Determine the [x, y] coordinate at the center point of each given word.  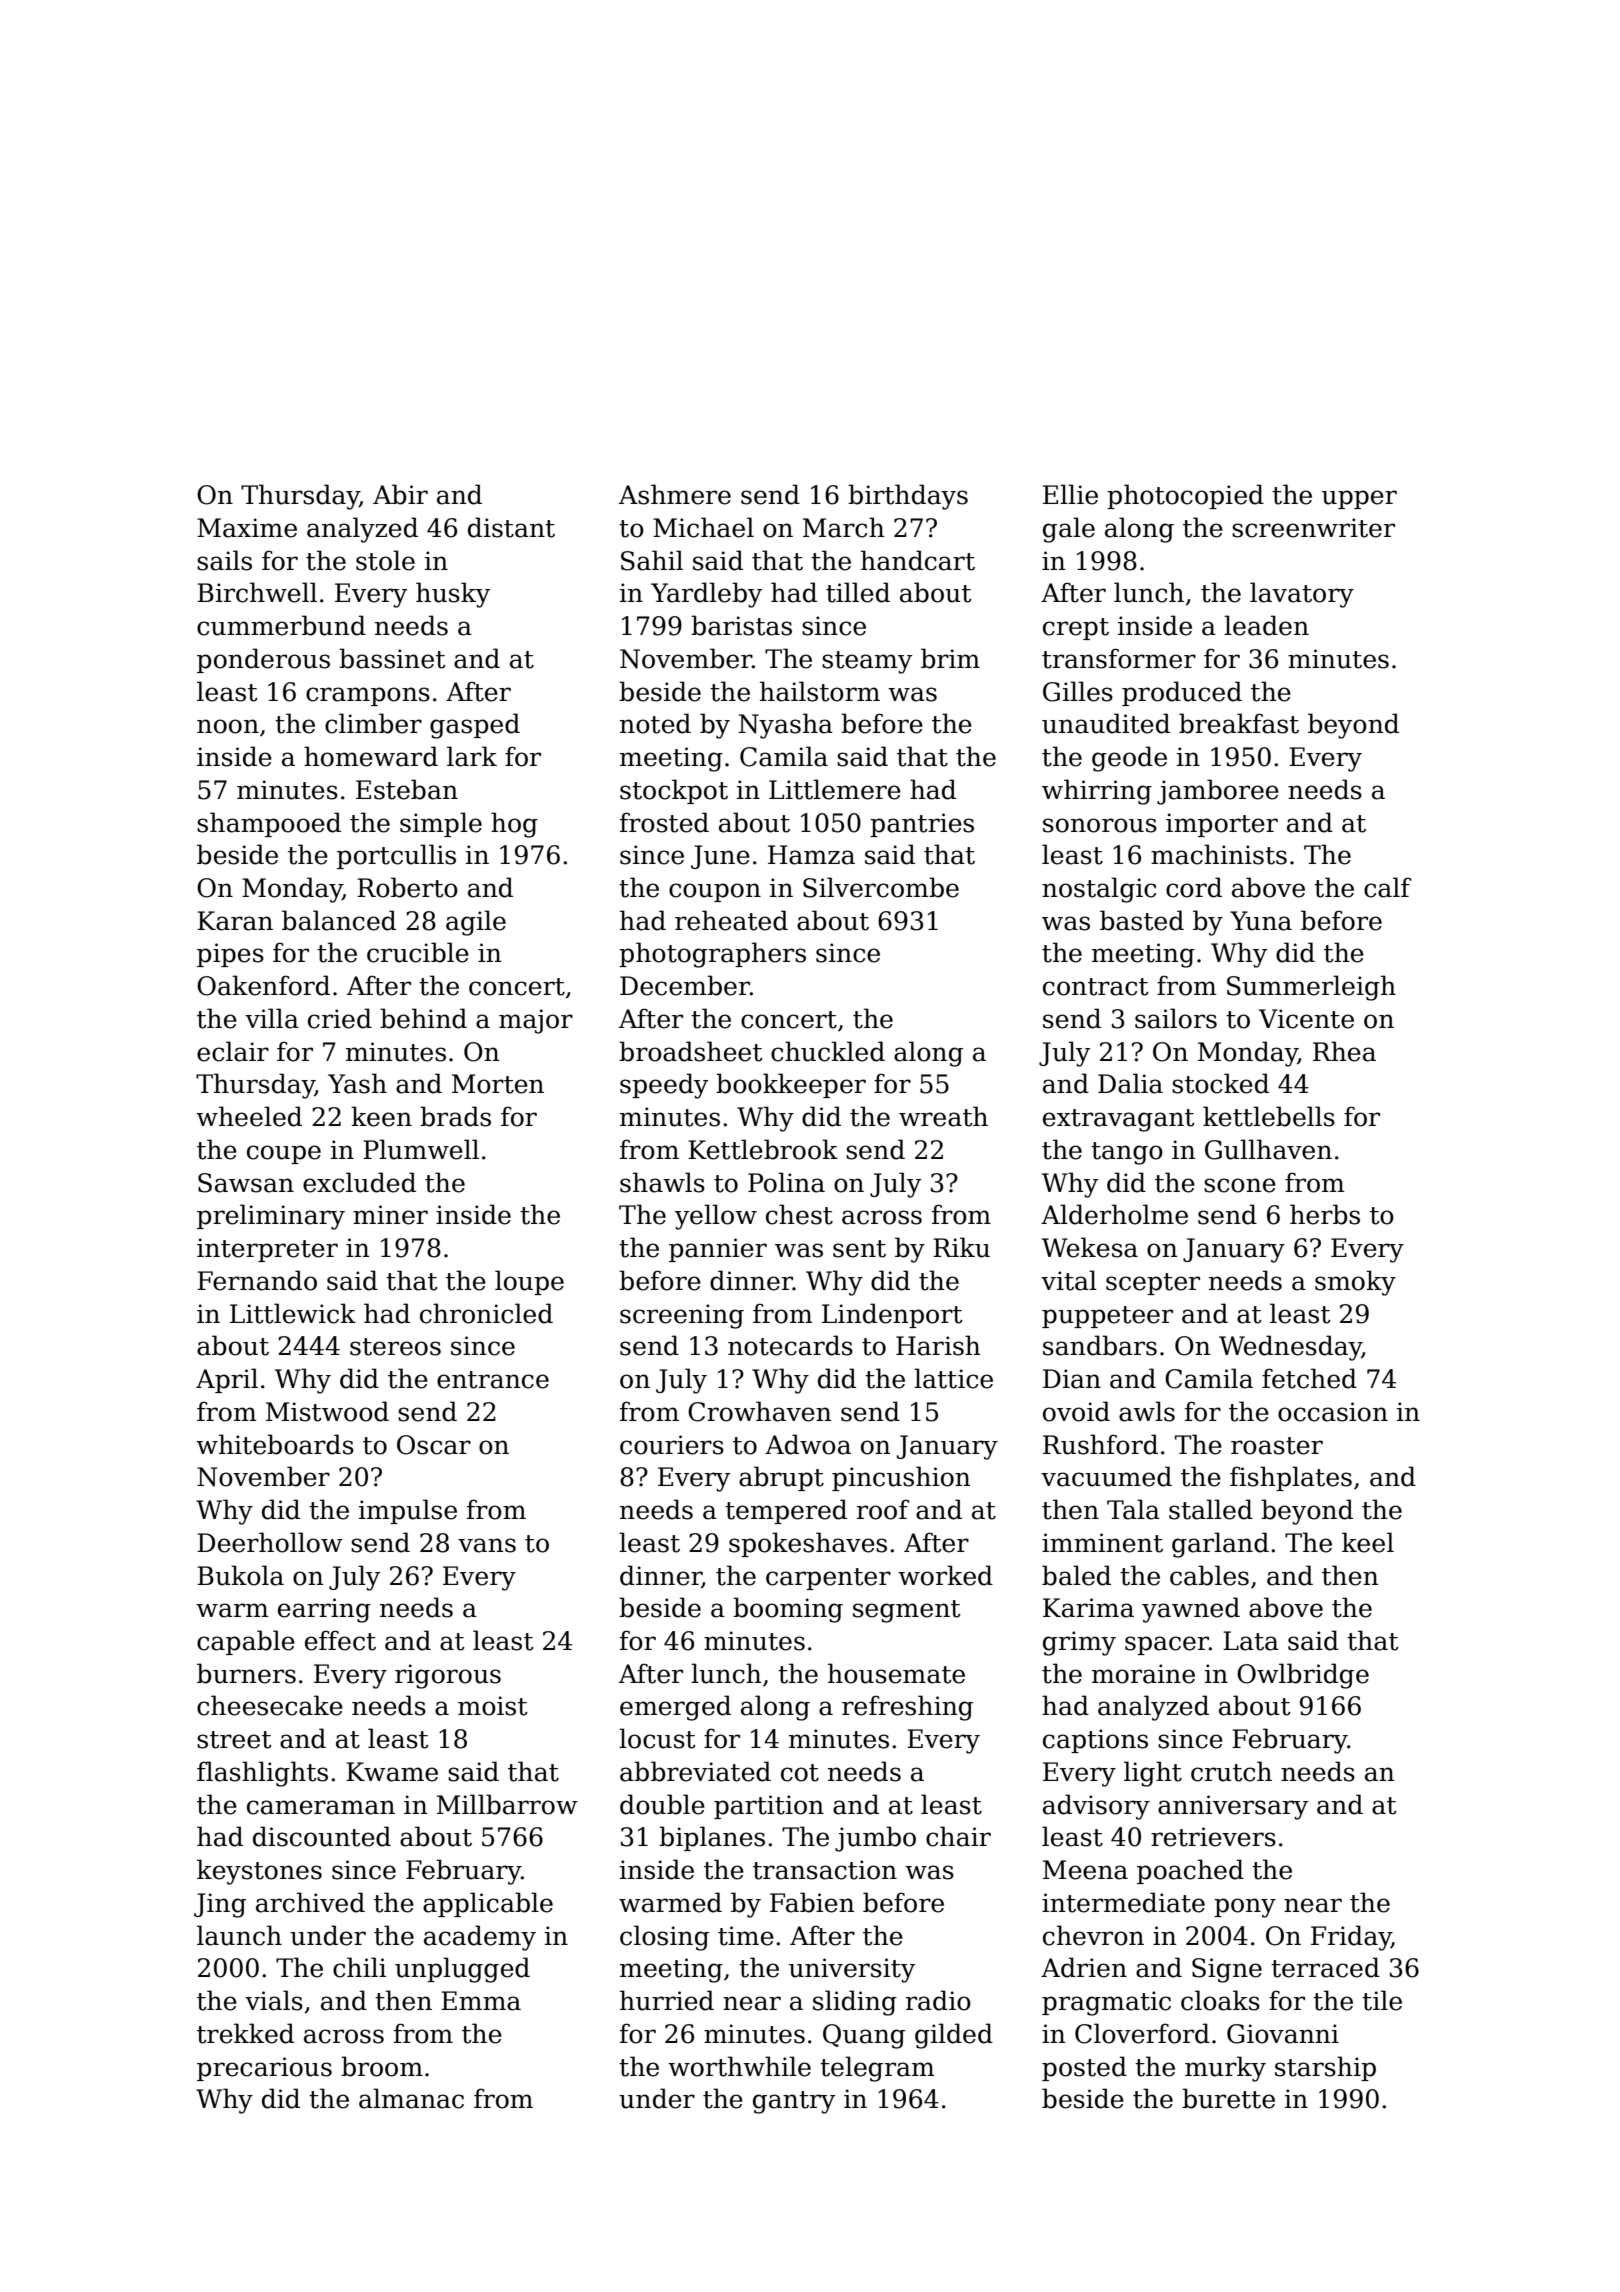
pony [1245, 1908]
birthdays [908, 497]
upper [1359, 499]
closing [664, 1938]
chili [359, 1967]
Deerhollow [270, 1542]
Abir [400, 494]
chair [958, 1836]
